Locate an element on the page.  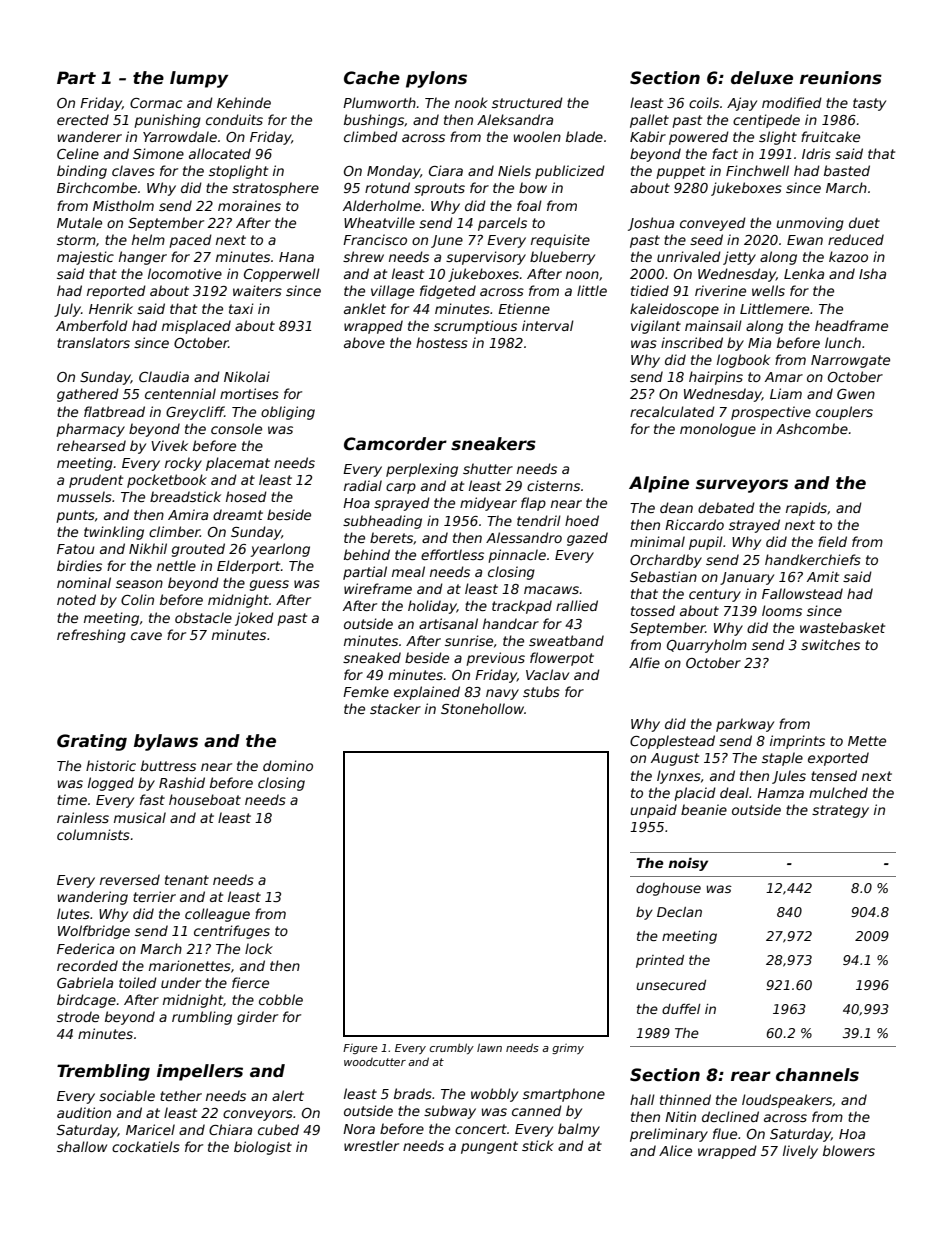
Ashcombe is located at coordinates (812, 428).
